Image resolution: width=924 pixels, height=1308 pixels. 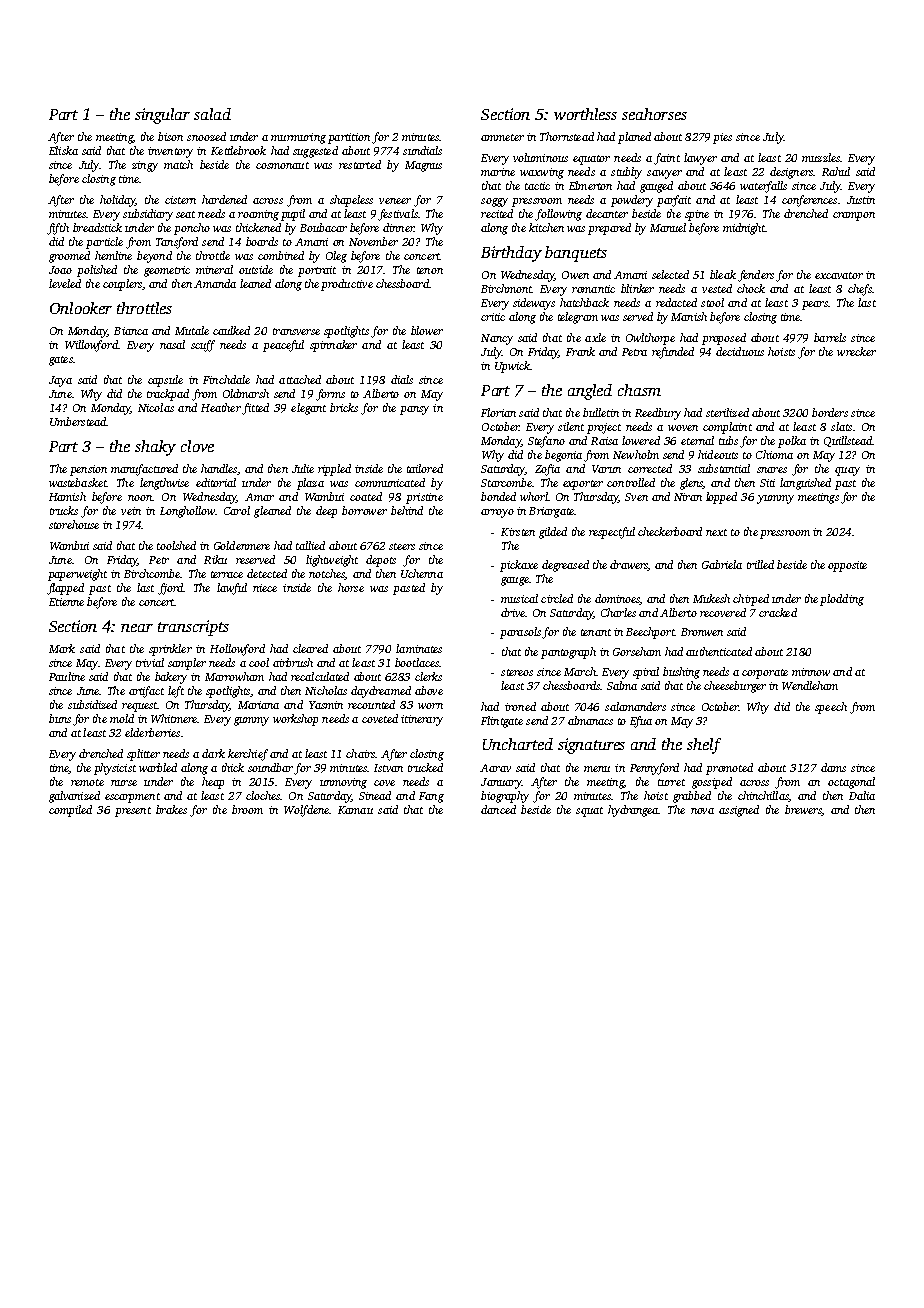 I want to click on parasols, so click(x=520, y=633).
